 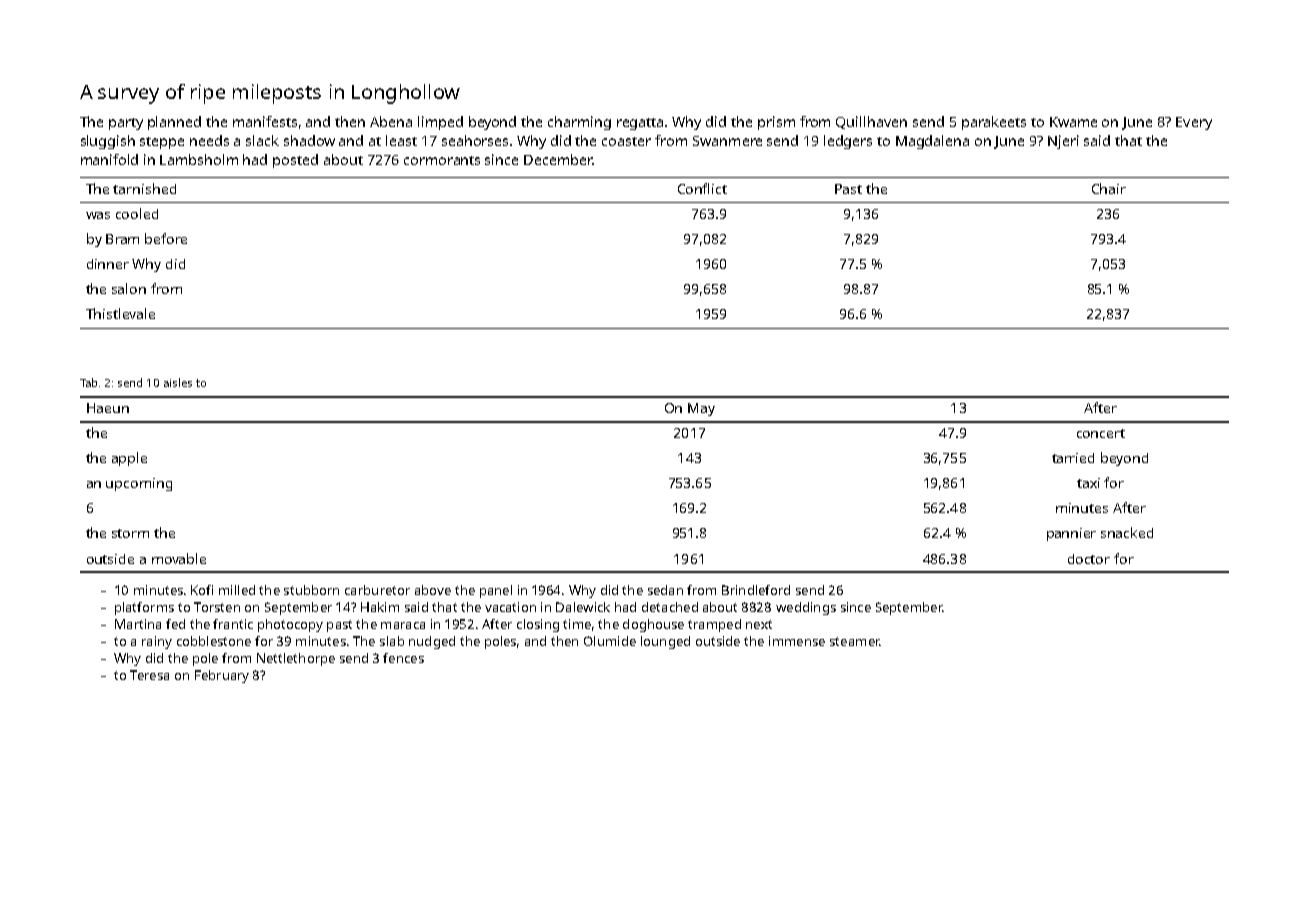 What do you see at coordinates (855, 641) in the image?
I see `steamer` at bounding box center [855, 641].
